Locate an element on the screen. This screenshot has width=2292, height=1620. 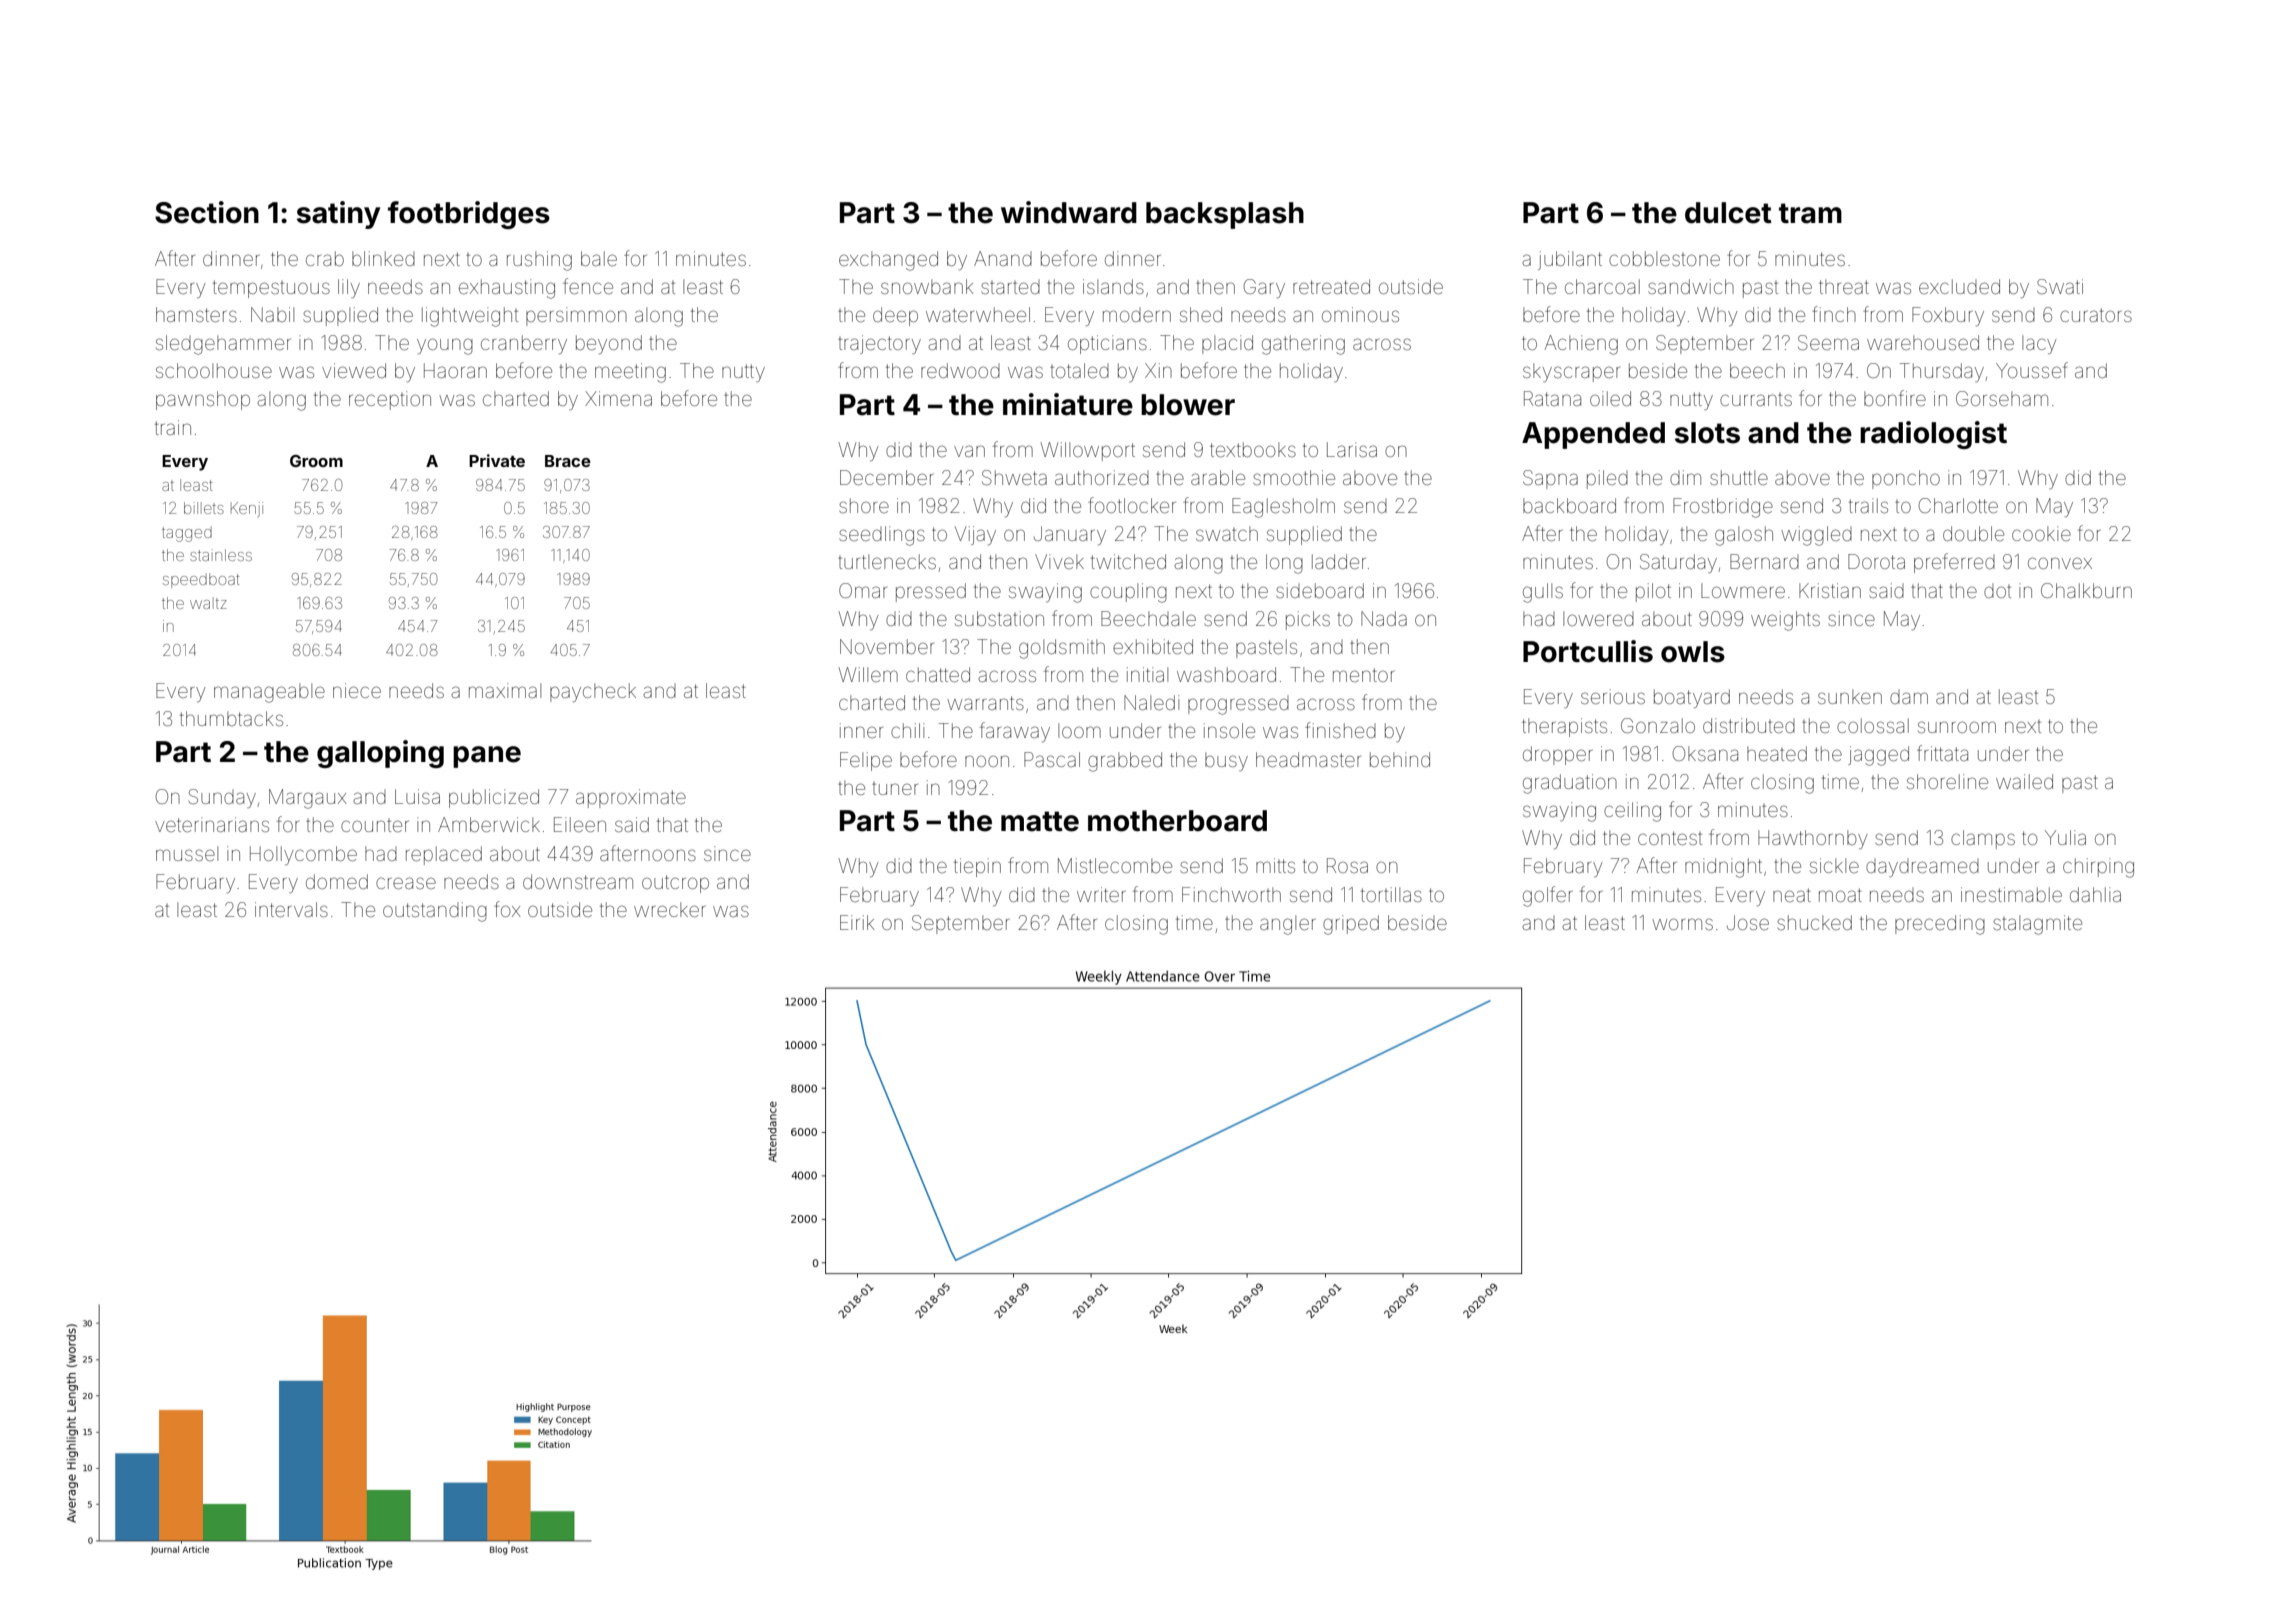
satiny is located at coordinates (338, 215).
